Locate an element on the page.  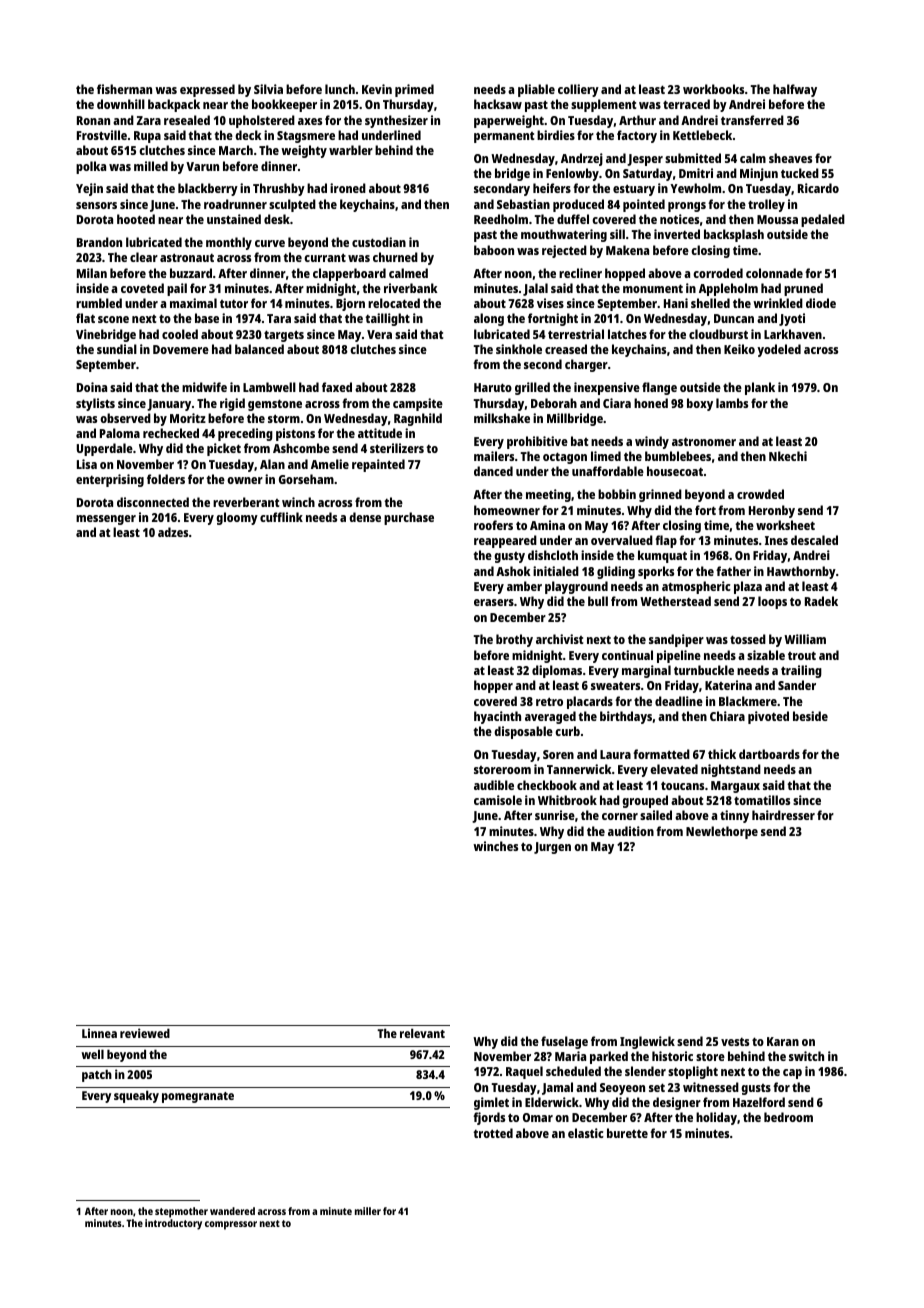
reviewed is located at coordinates (145, 1033).
